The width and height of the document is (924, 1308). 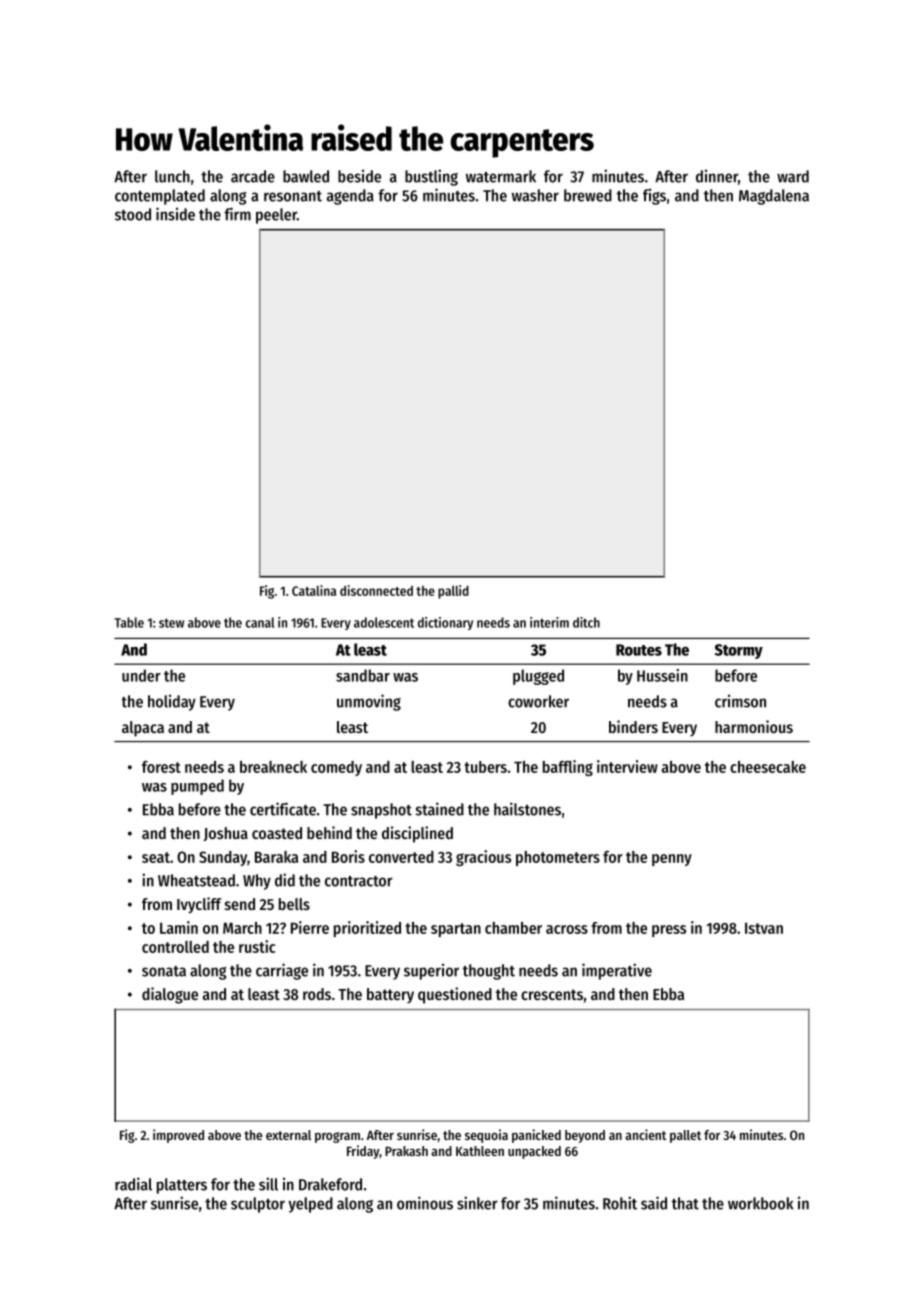 What do you see at coordinates (178, 1136) in the document?
I see `improved` at bounding box center [178, 1136].
